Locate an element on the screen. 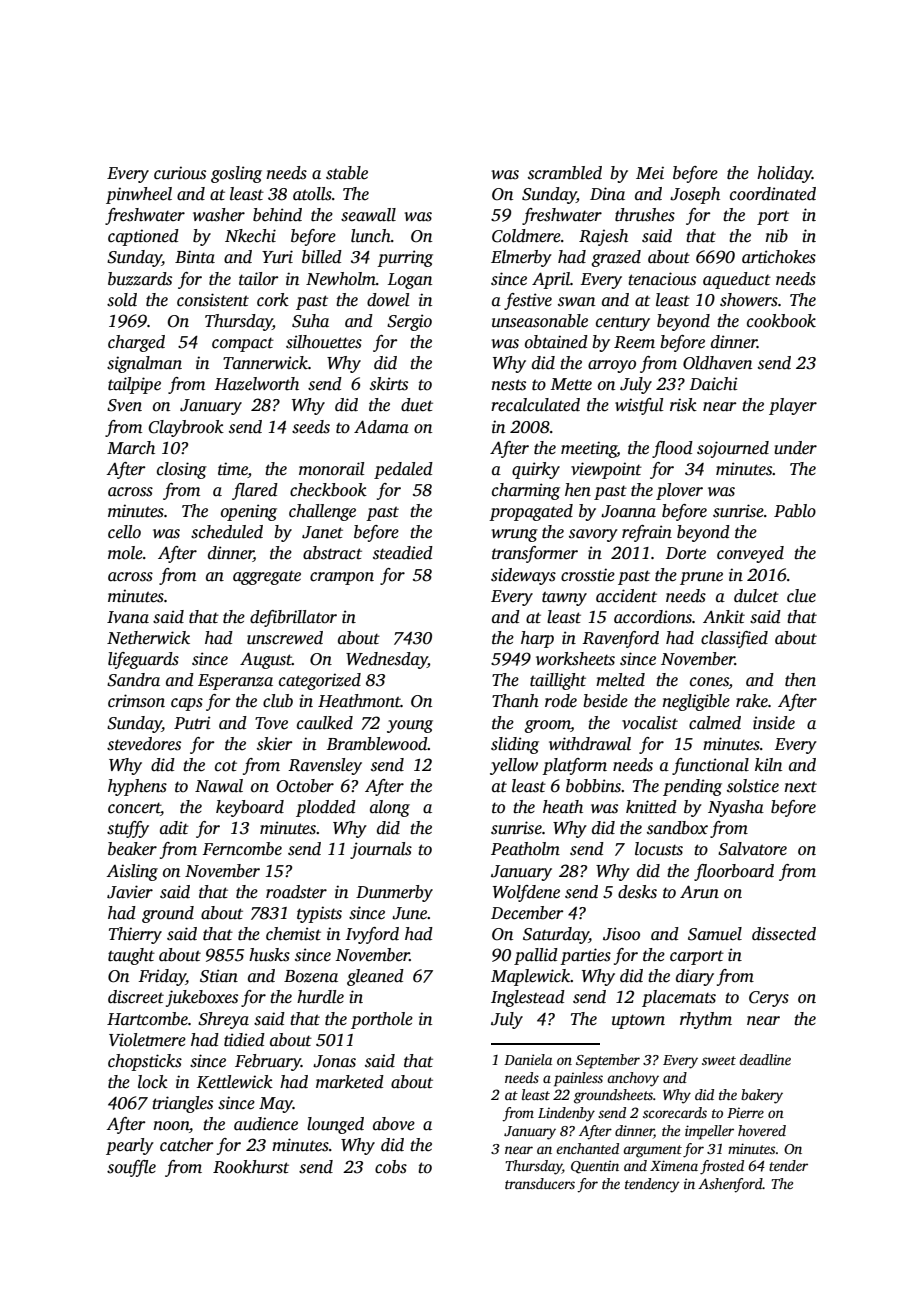  hyphens is located at coordinates (137, 787).
